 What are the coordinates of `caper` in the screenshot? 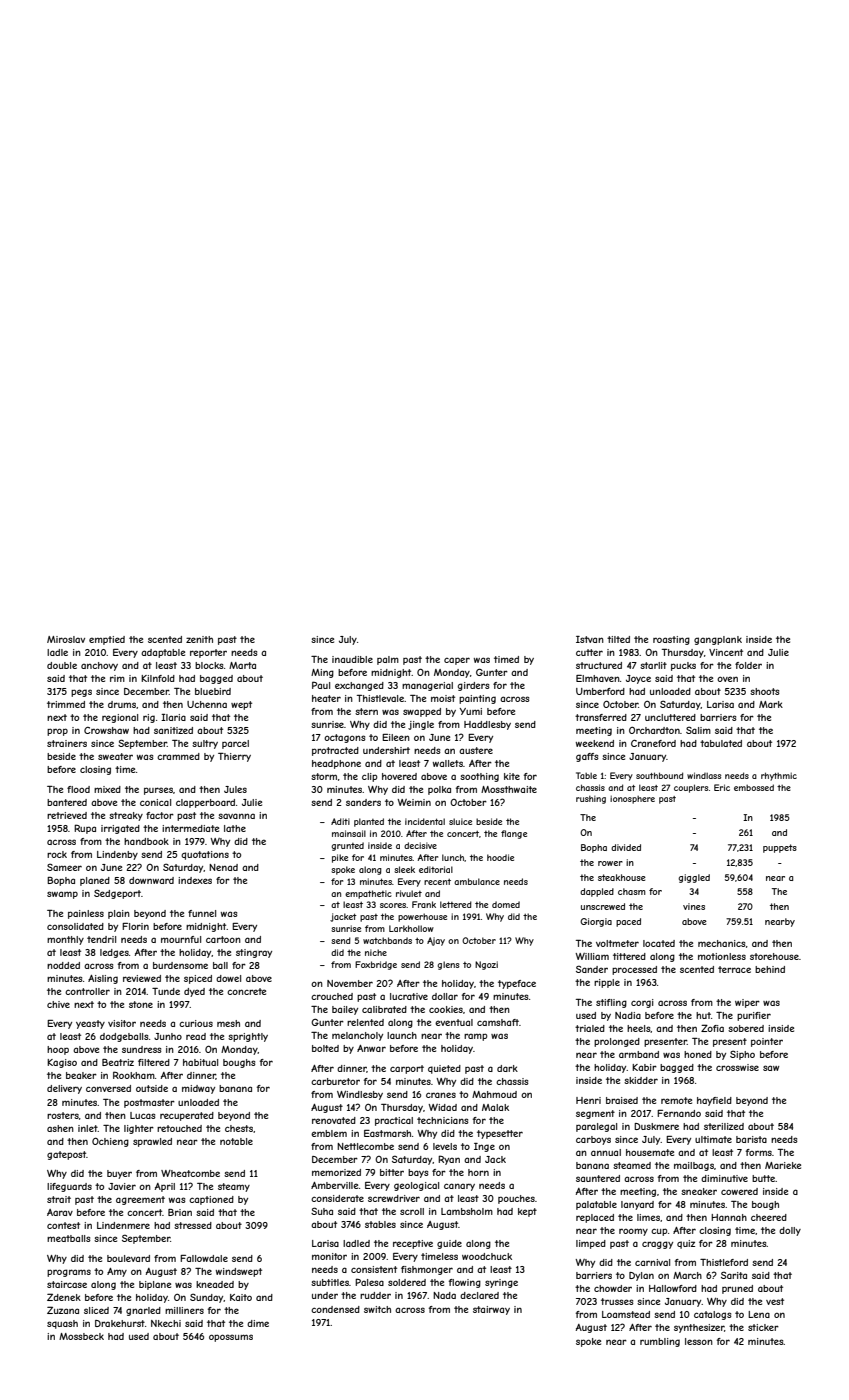 It's located at (457, 661).
